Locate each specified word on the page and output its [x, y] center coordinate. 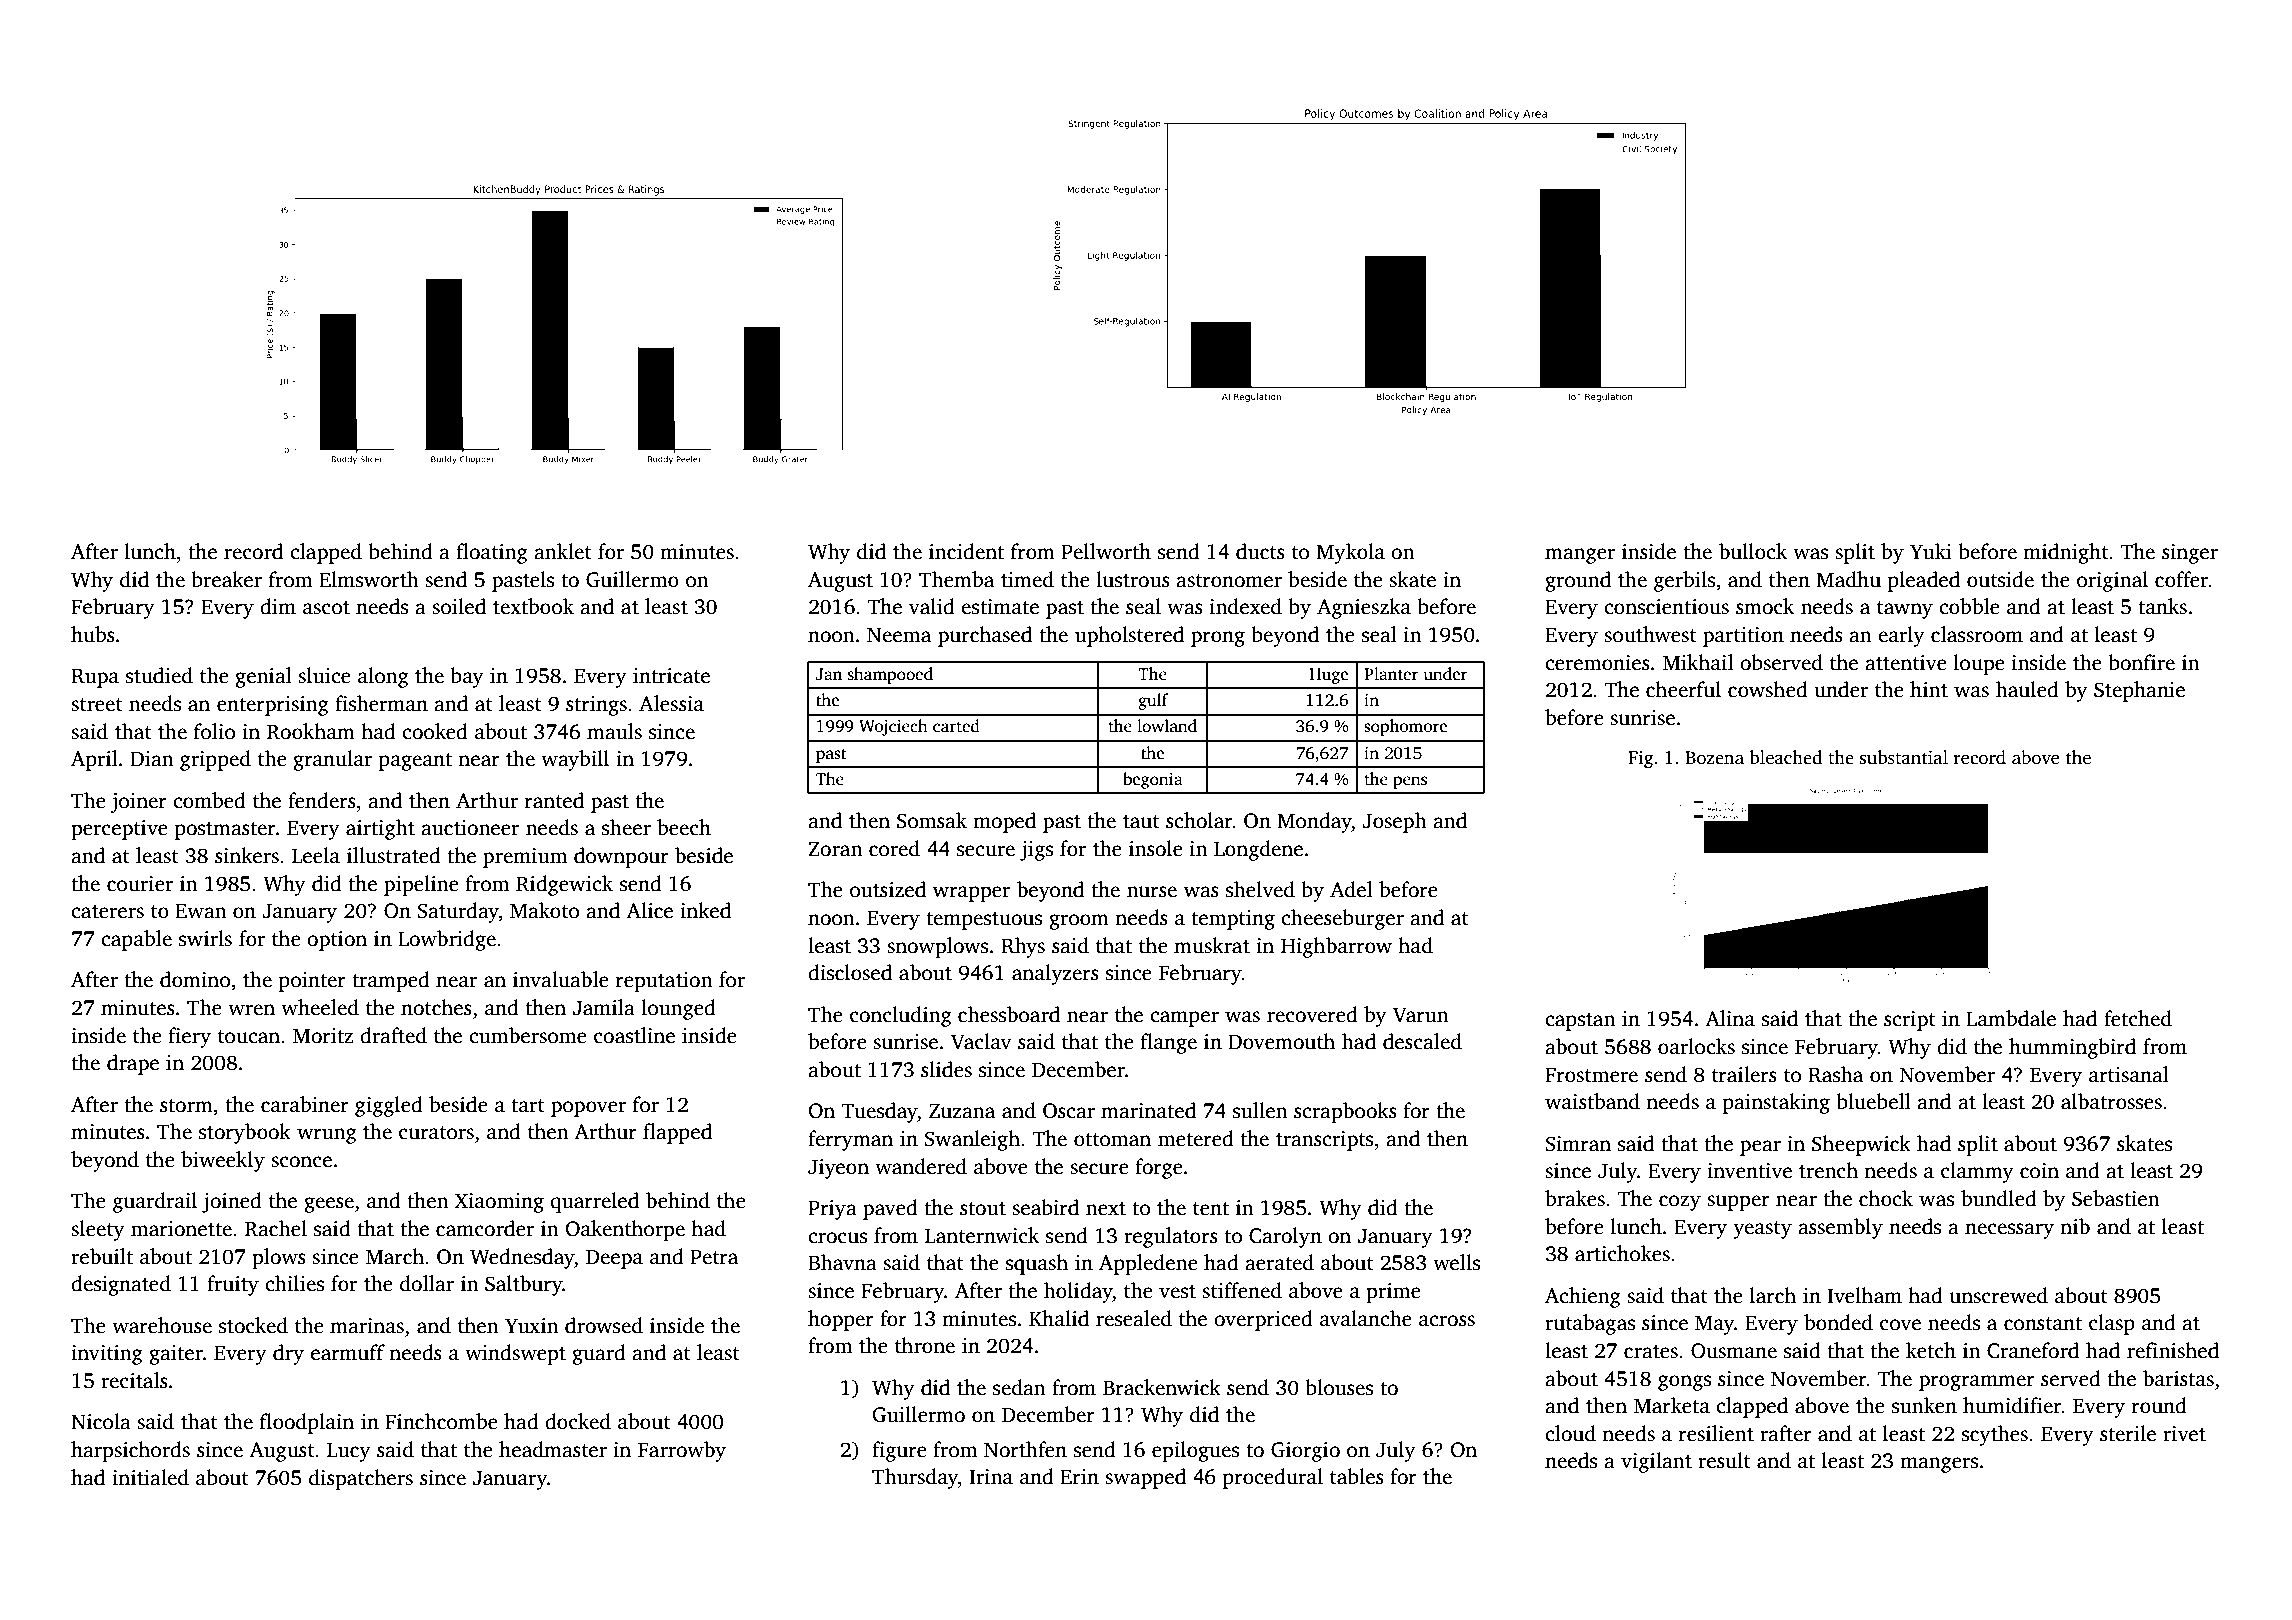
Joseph [1395, 822]
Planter [1391, 674]
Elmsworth [369, 579]
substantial [1904, 757]
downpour [621, 857]
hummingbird [2072, 1048]
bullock [1753, 551]
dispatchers [361, 1479]
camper [1184, 1019]
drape [133, 1064]
